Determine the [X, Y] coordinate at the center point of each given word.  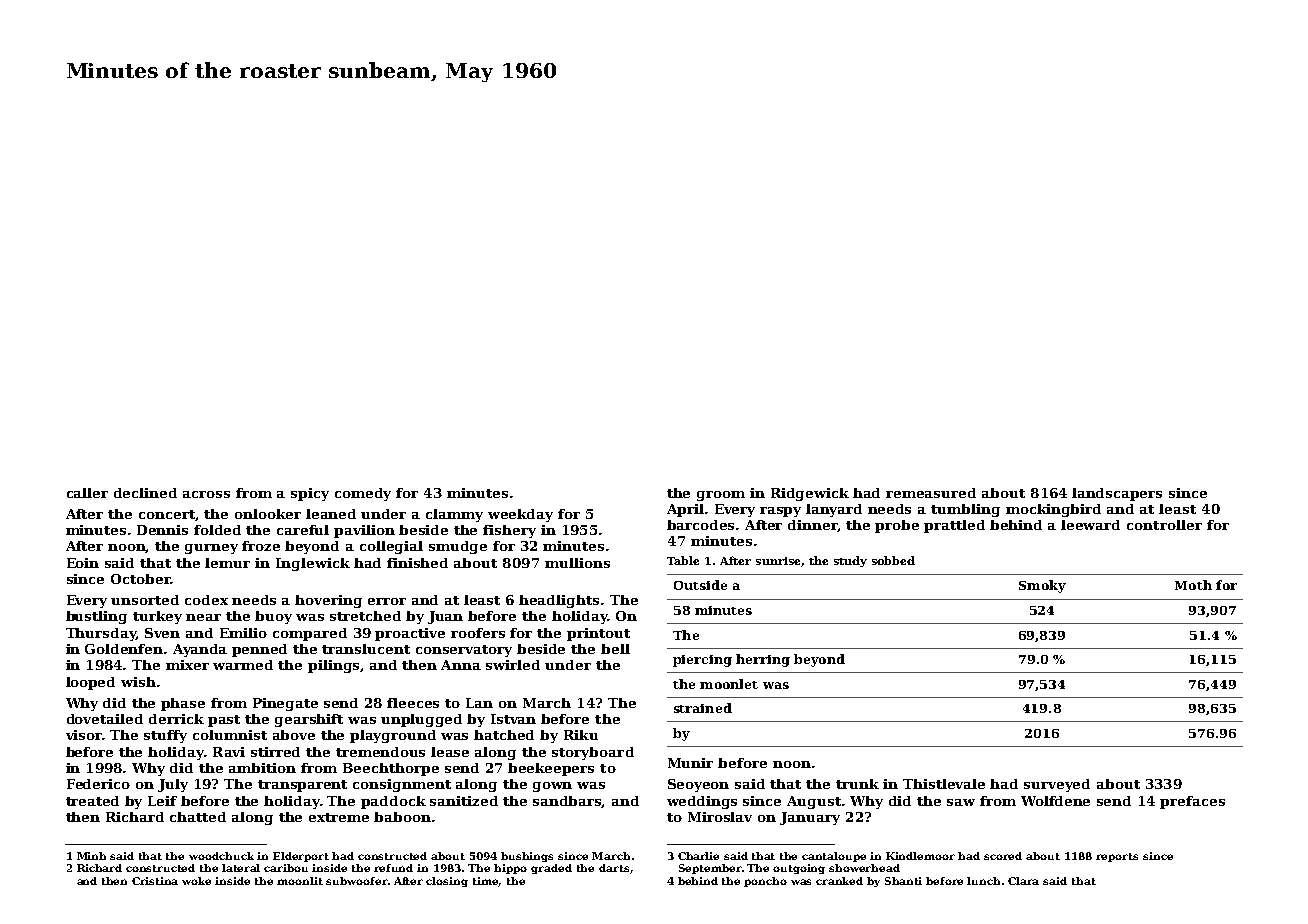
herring [763, 660]
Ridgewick [810, 494]
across [206, 494]
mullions [577, 563]
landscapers [1117, 494]
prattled [954, 526]
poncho [765, 882]
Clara [1023, 881]
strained [703, 708]
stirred [275, 752]
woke [196, 881]
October [141, 579]
